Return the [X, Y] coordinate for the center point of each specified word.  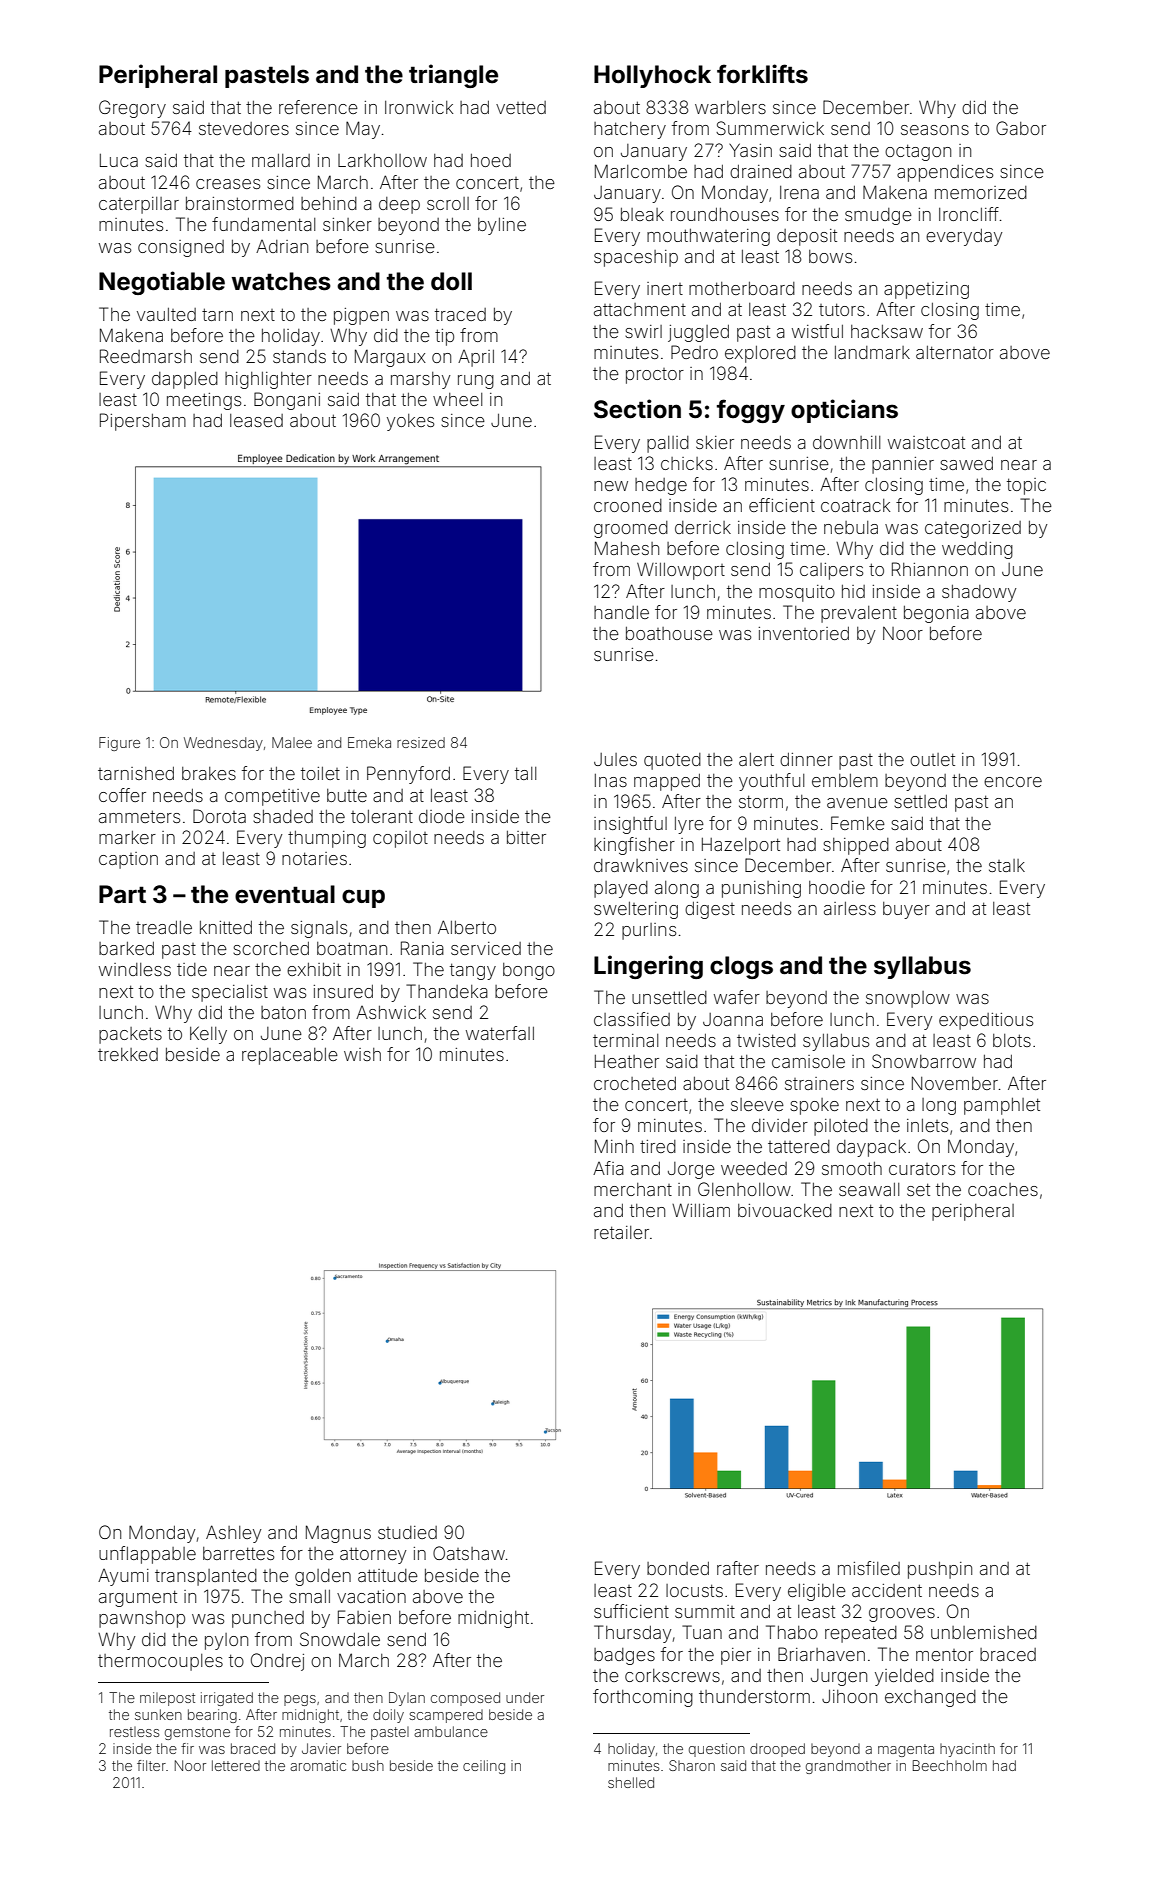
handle [621, 612]
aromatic [318, 1765]
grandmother [848, 1767]
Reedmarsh [146, 356]
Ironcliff [969, 214]
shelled [631, 1782]
